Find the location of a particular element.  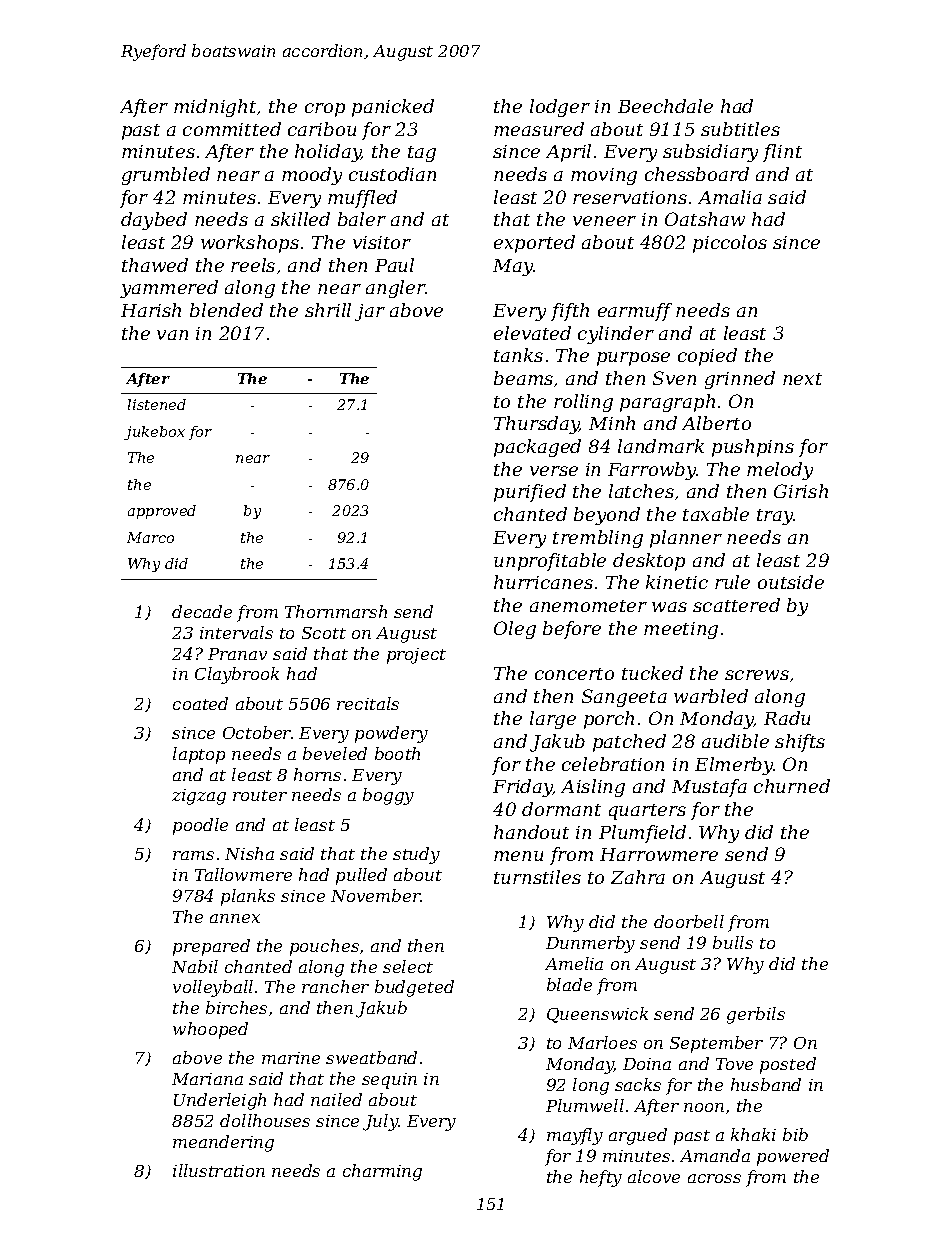

before is located at coordinates (572, 630).
